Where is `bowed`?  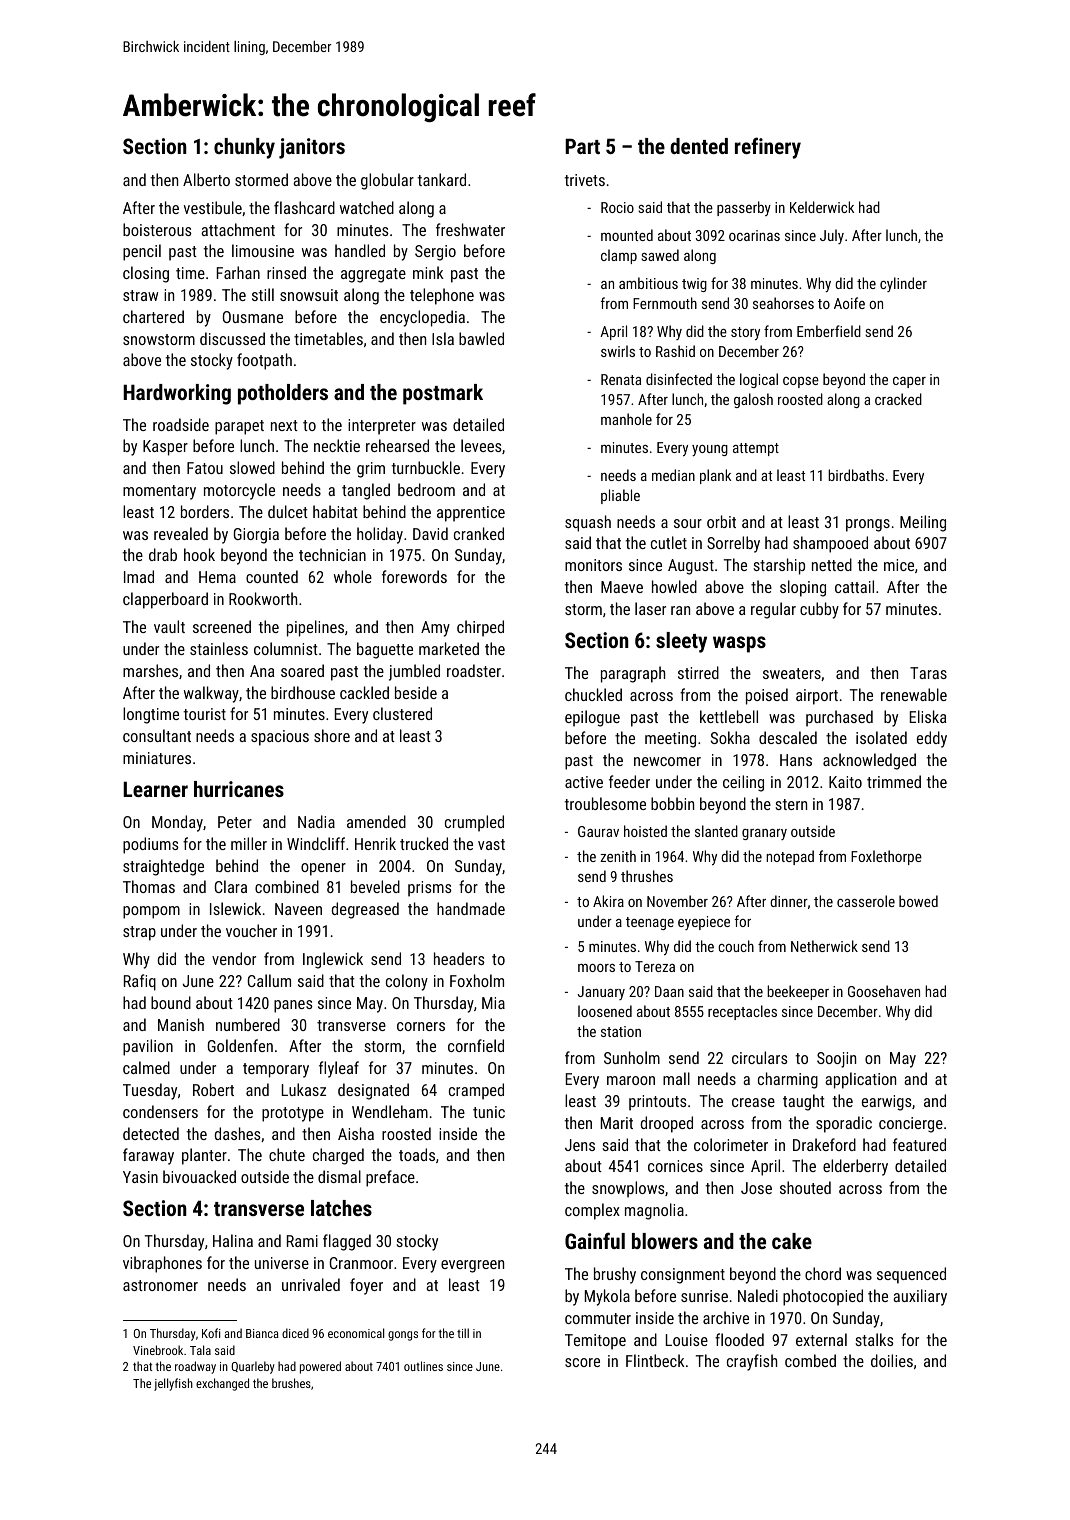 bowed is located at coordinates (918, 901).
